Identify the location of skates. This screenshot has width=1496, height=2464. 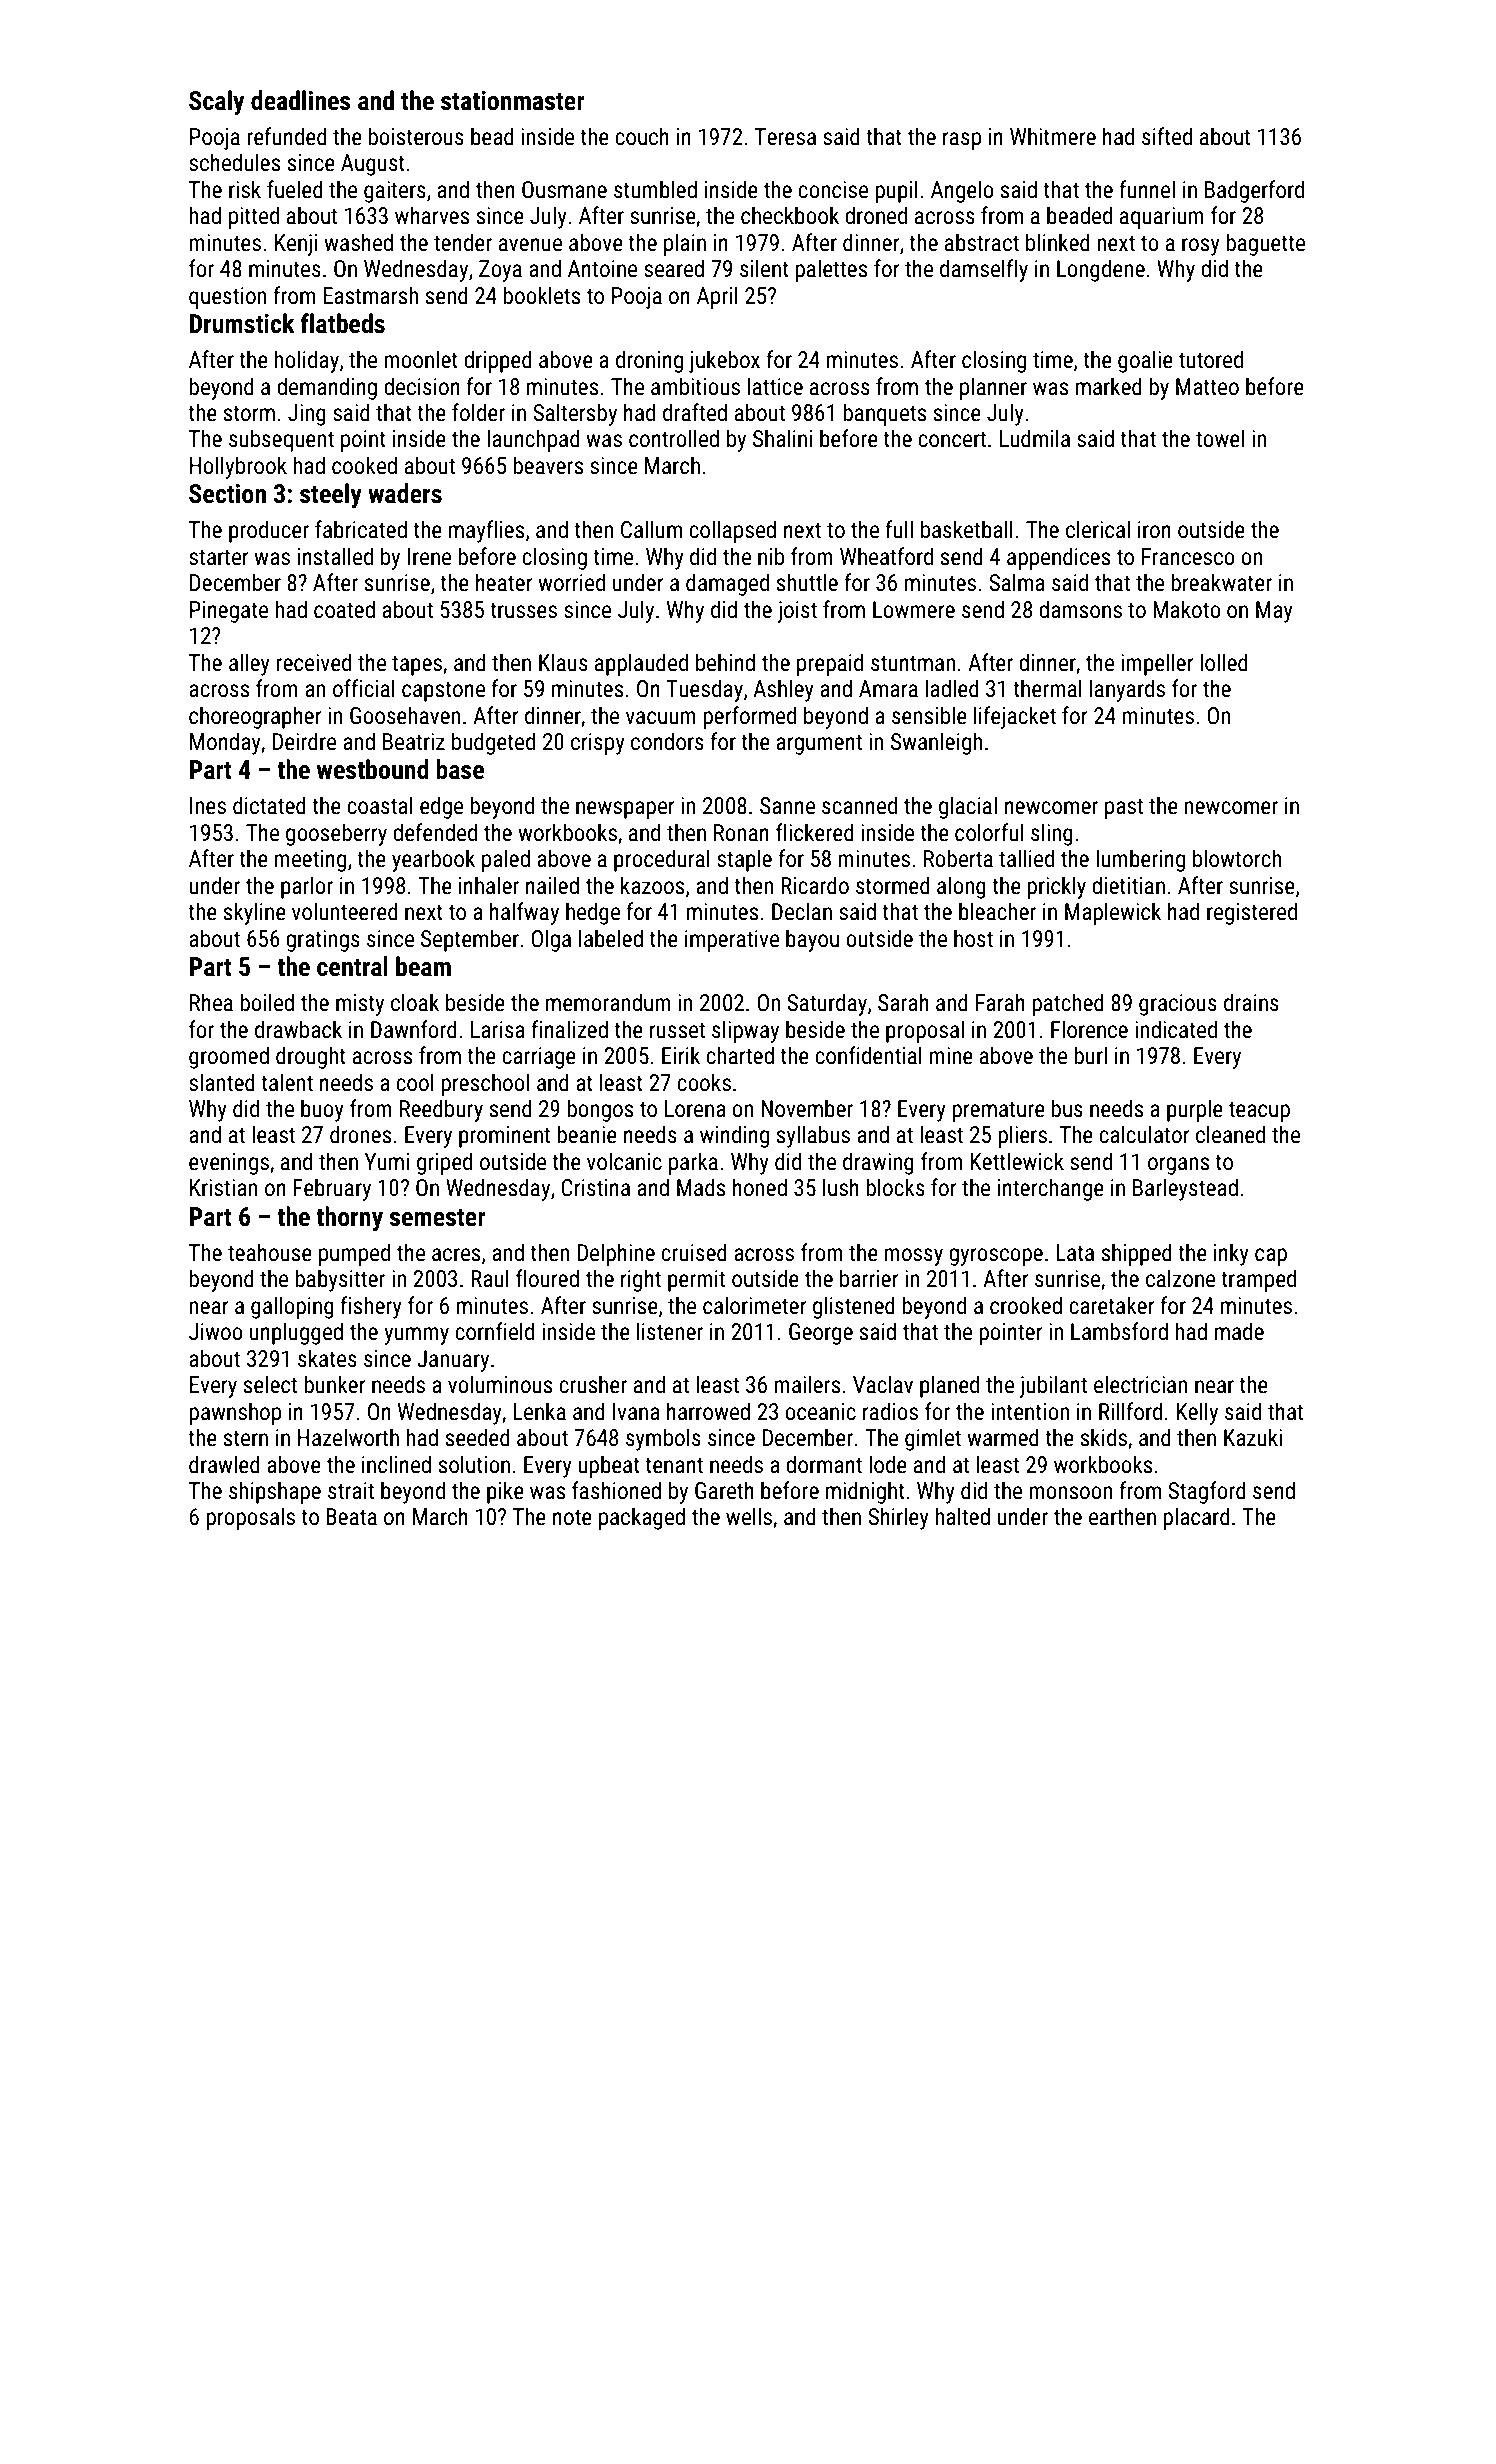
(327, 1358).
